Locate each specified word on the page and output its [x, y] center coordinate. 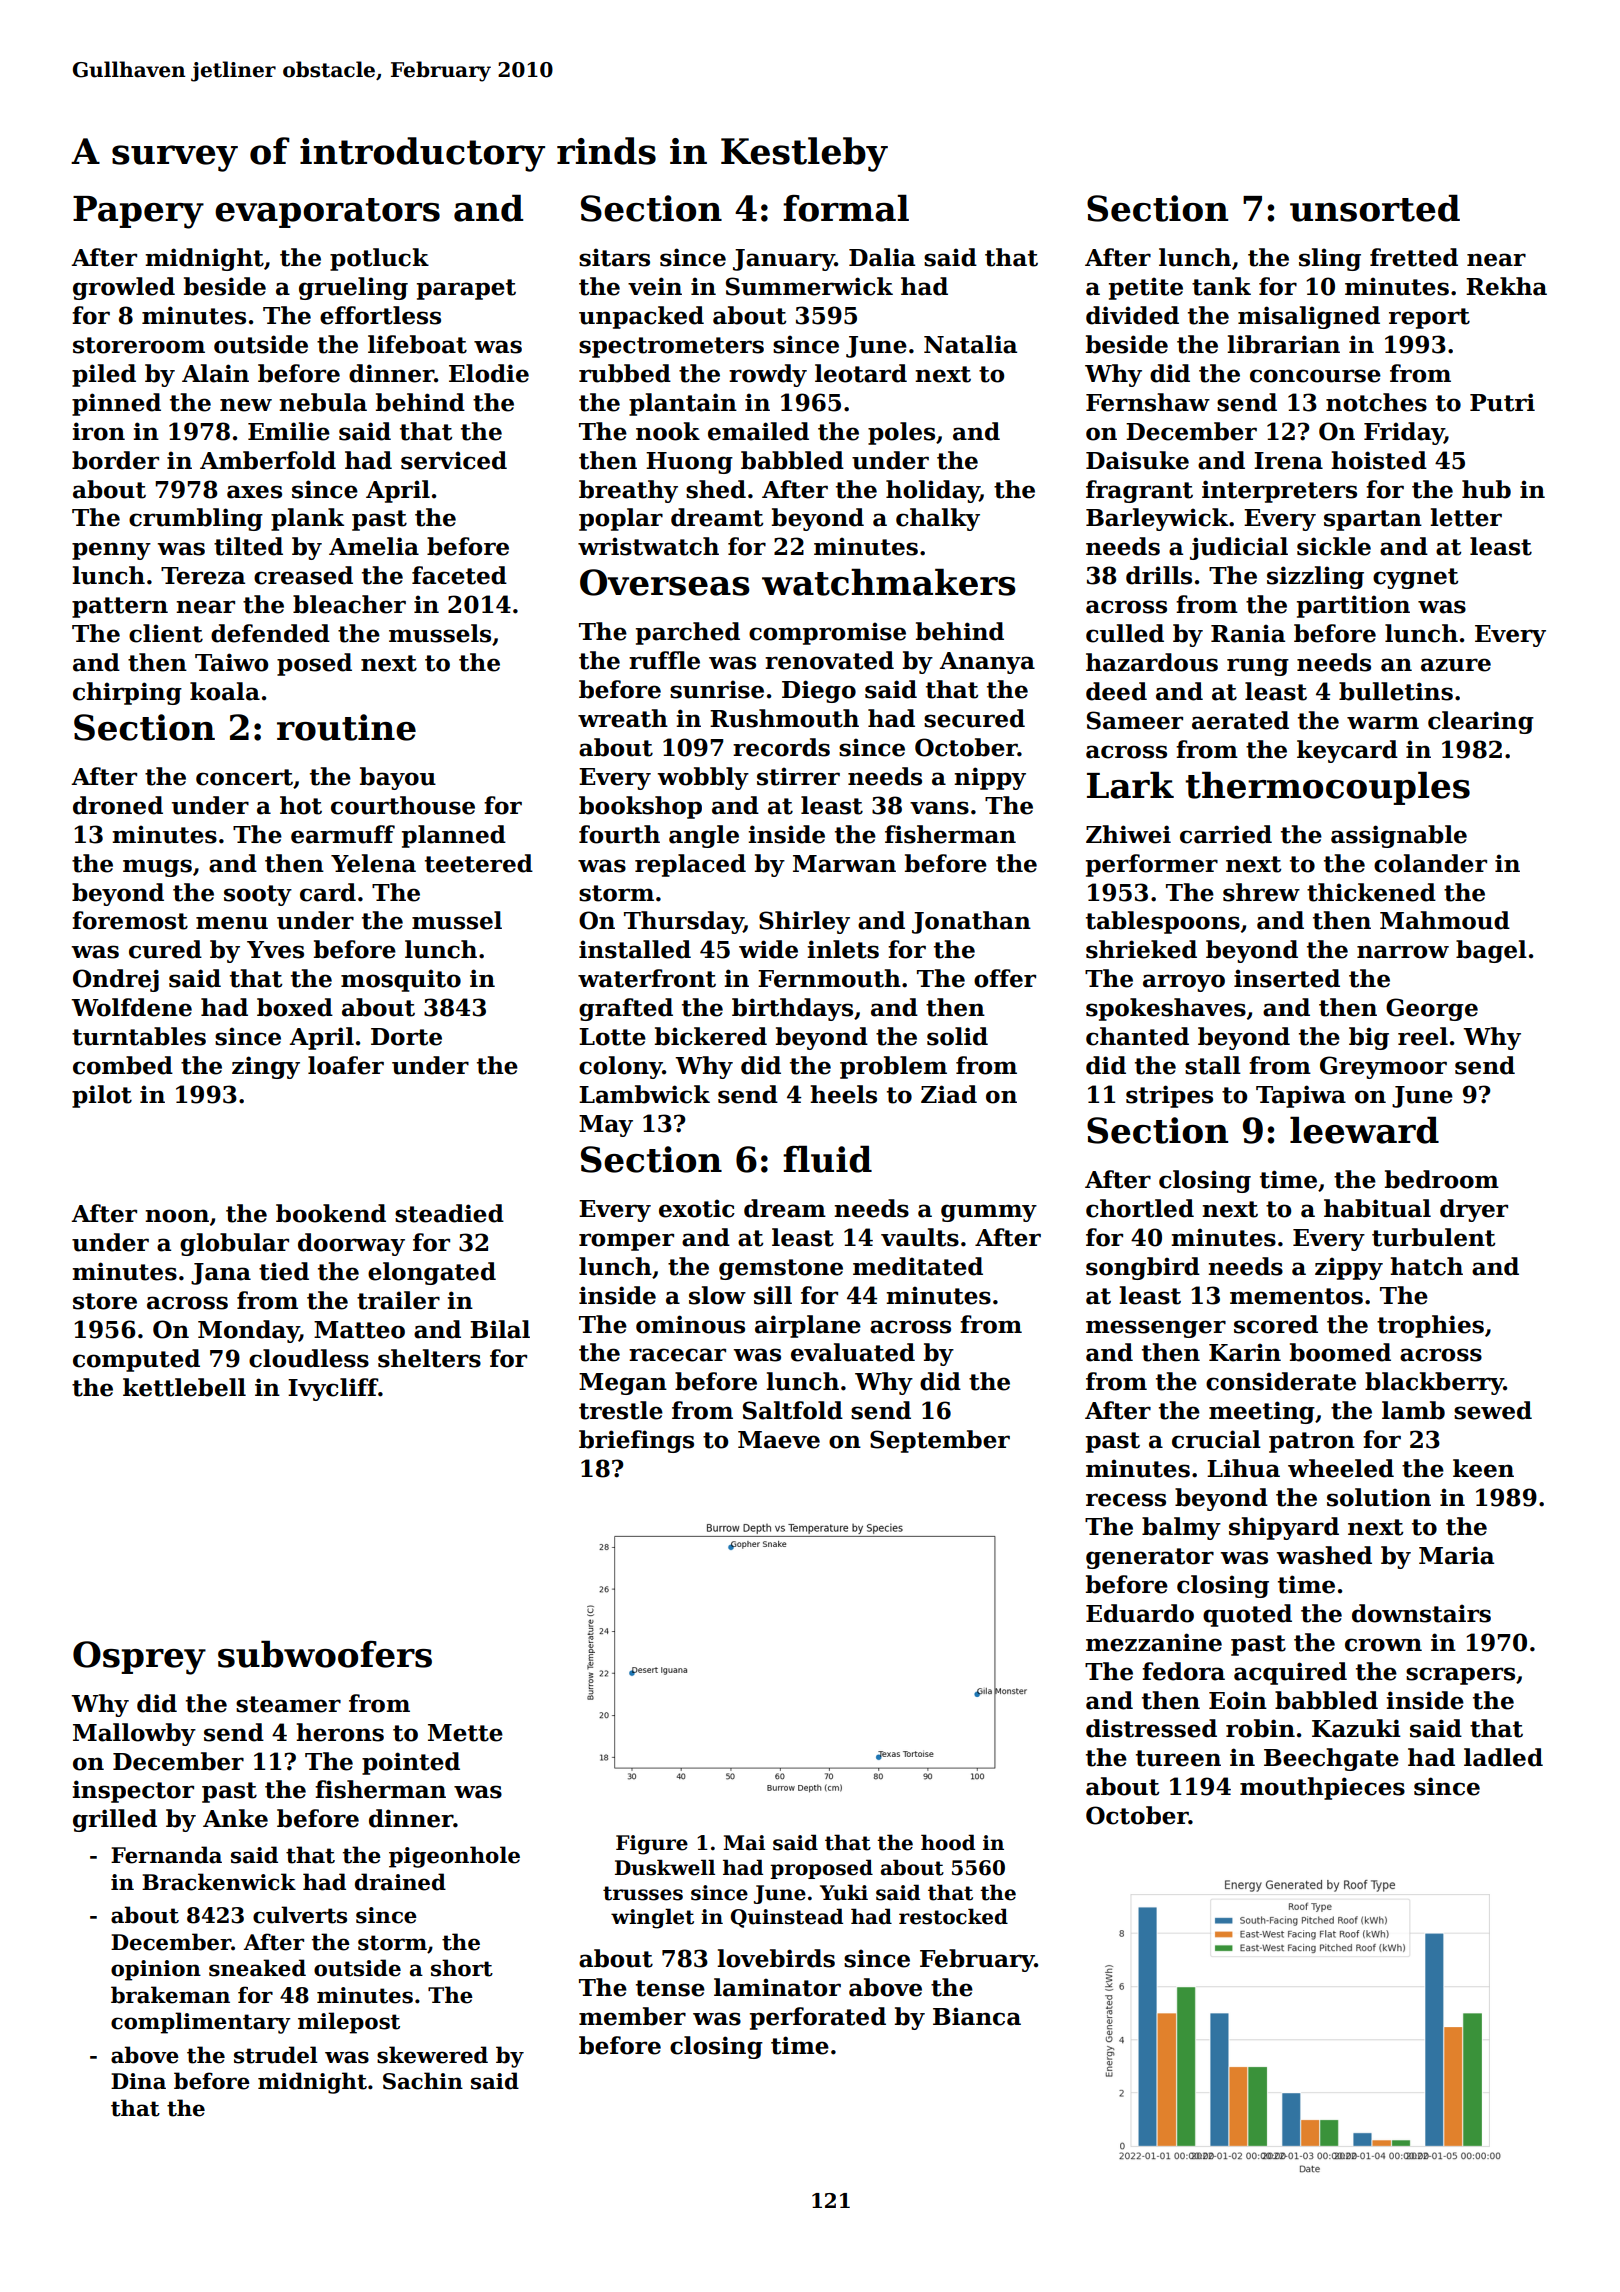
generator [1150, 1558]
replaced [690, 865]
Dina [138, 2081]
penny [111, 551]
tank [1221, 286]
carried [1226, 834]
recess [1126, 1500]
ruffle [664, 660]
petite [1146, 288]
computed [136, 1360]
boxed [295, 1007]
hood [948, 1842]
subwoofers [325, 1654]
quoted [1247, 1615]
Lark [1130, 785]
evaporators [327, 213]
